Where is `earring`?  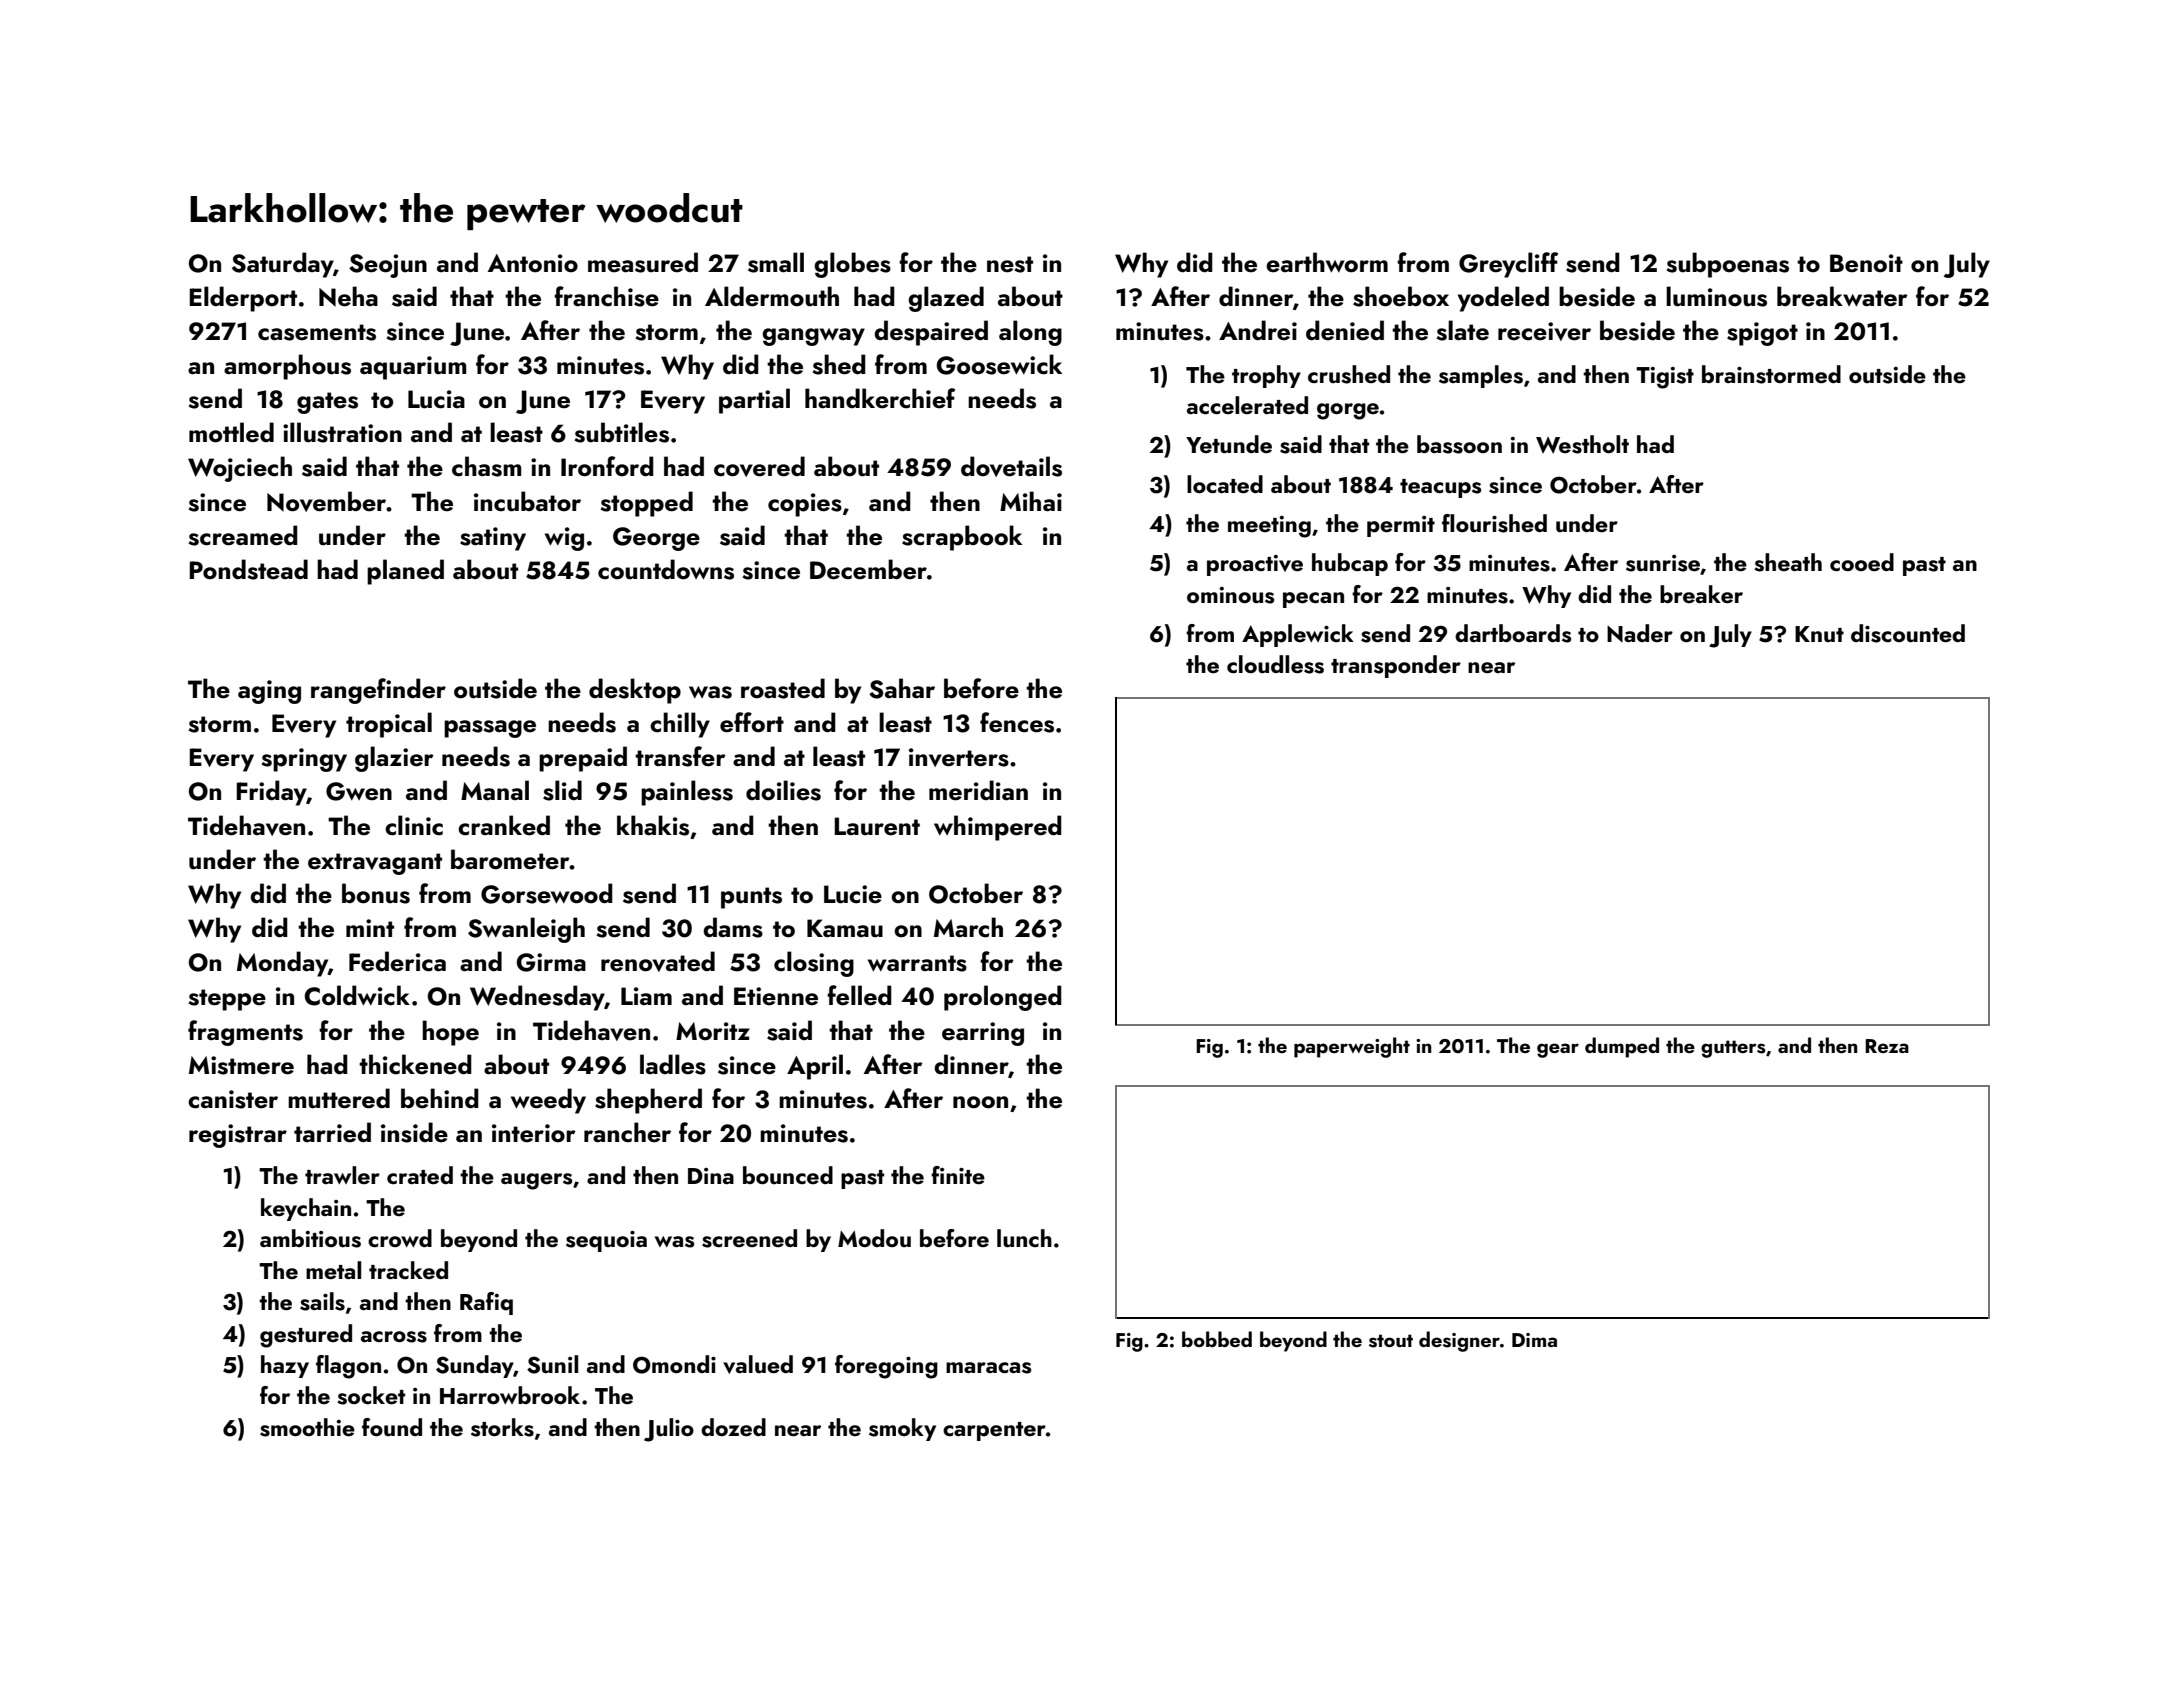
earring is located at coordinates (983, 1034).
